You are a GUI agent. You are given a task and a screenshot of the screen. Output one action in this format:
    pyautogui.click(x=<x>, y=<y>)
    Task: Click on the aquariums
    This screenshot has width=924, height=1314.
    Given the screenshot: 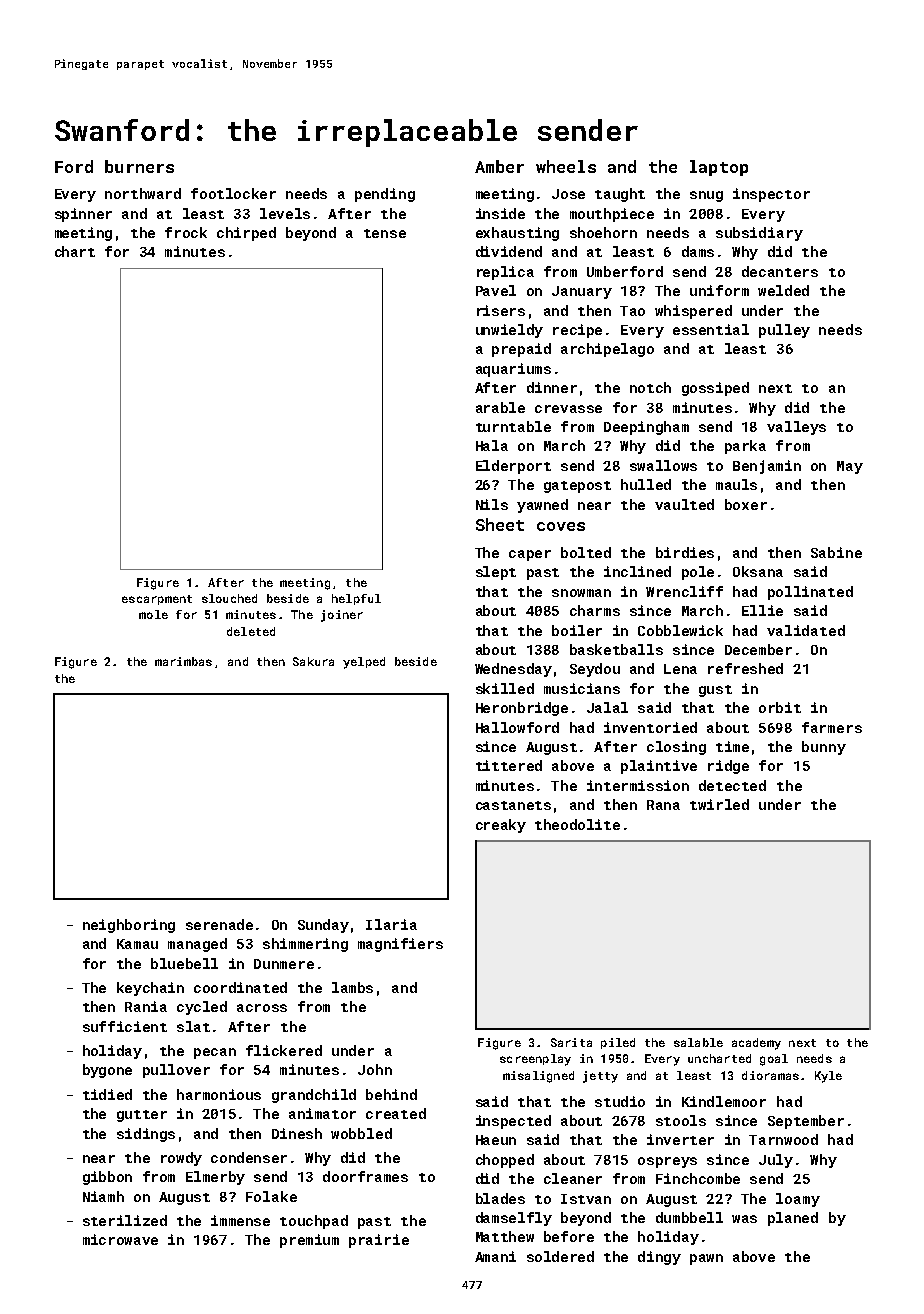 What is the action you would take?
    pyautogui.click(x=513, y=370)
